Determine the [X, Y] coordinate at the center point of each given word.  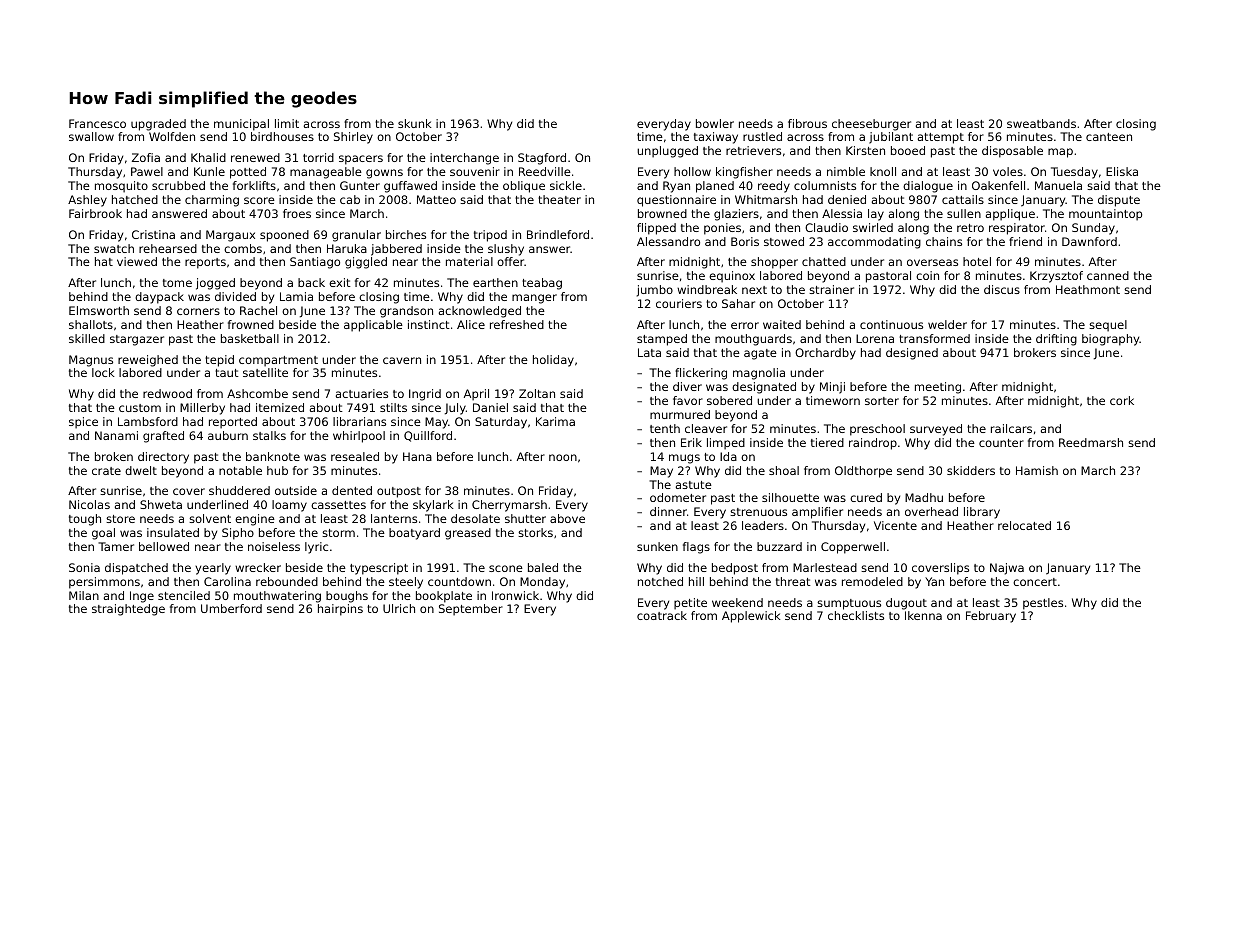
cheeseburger [871, 125]
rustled [762, 136]
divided [235, 296]
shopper [774, 263]
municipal [241, 125]
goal [103, 534]
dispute [1119, 201]
